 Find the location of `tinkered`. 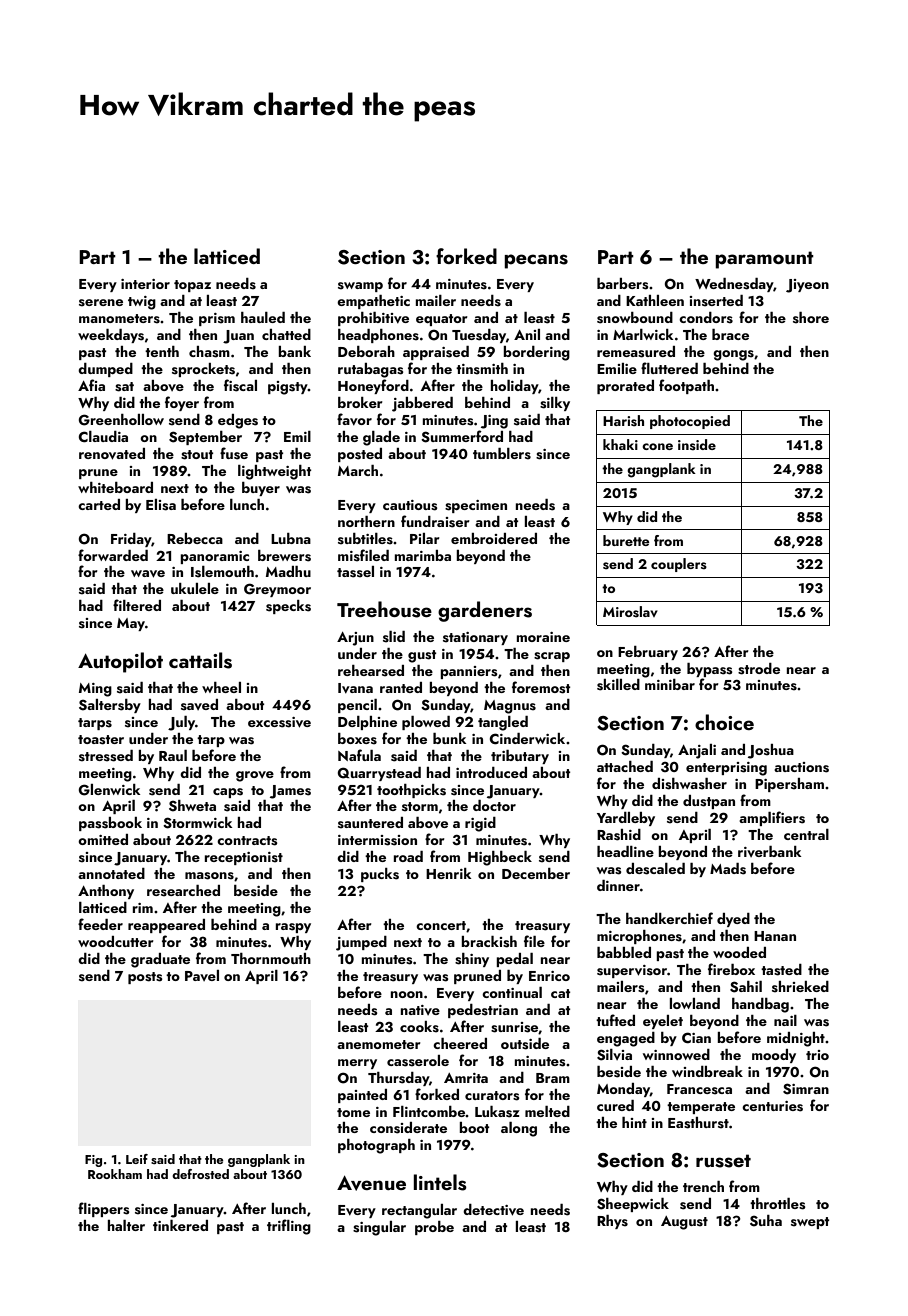

tinkered is located at coordinates (180, 1225).
